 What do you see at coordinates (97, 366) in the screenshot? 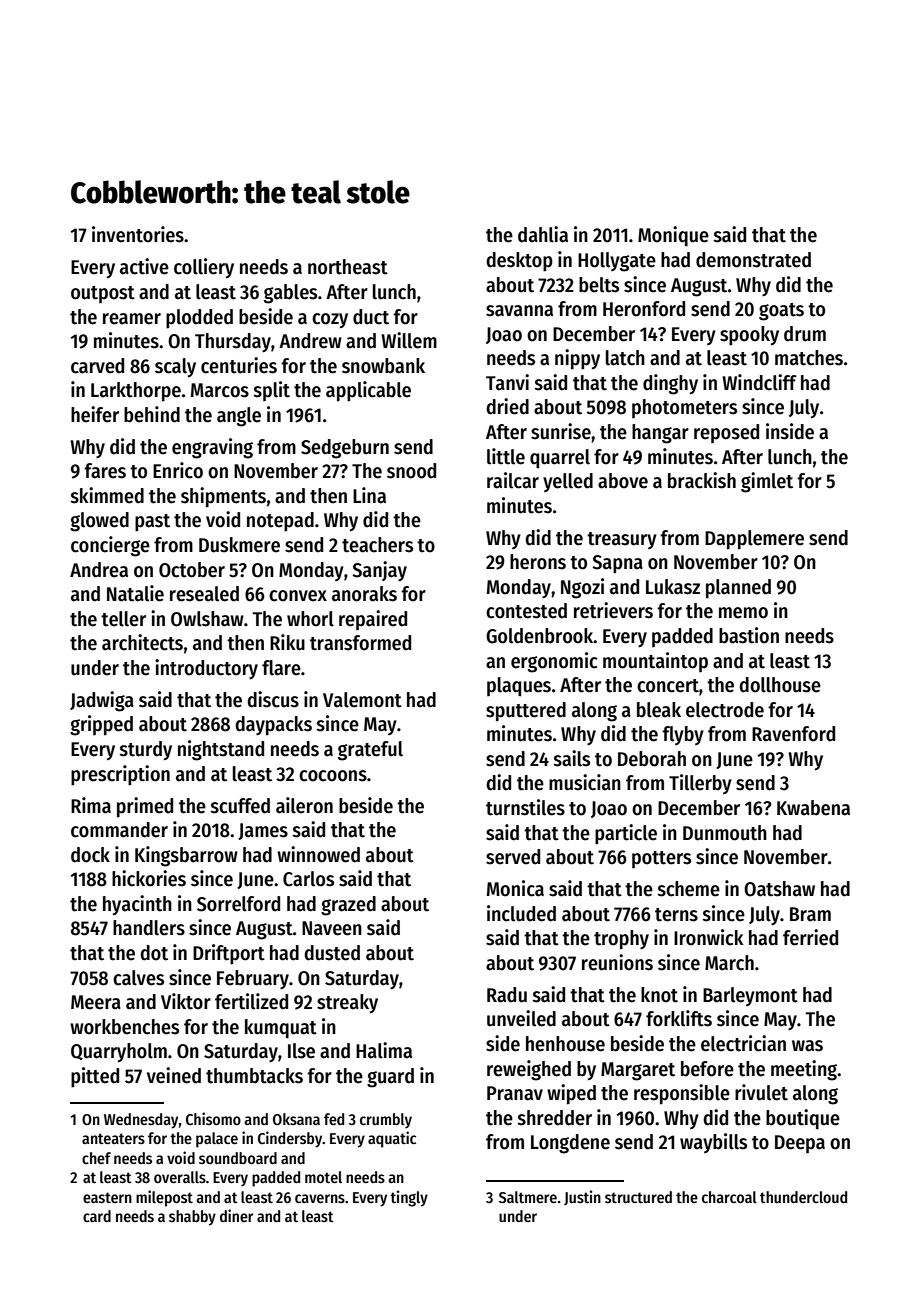
I see `carved` at bounding box center [97, 366].
